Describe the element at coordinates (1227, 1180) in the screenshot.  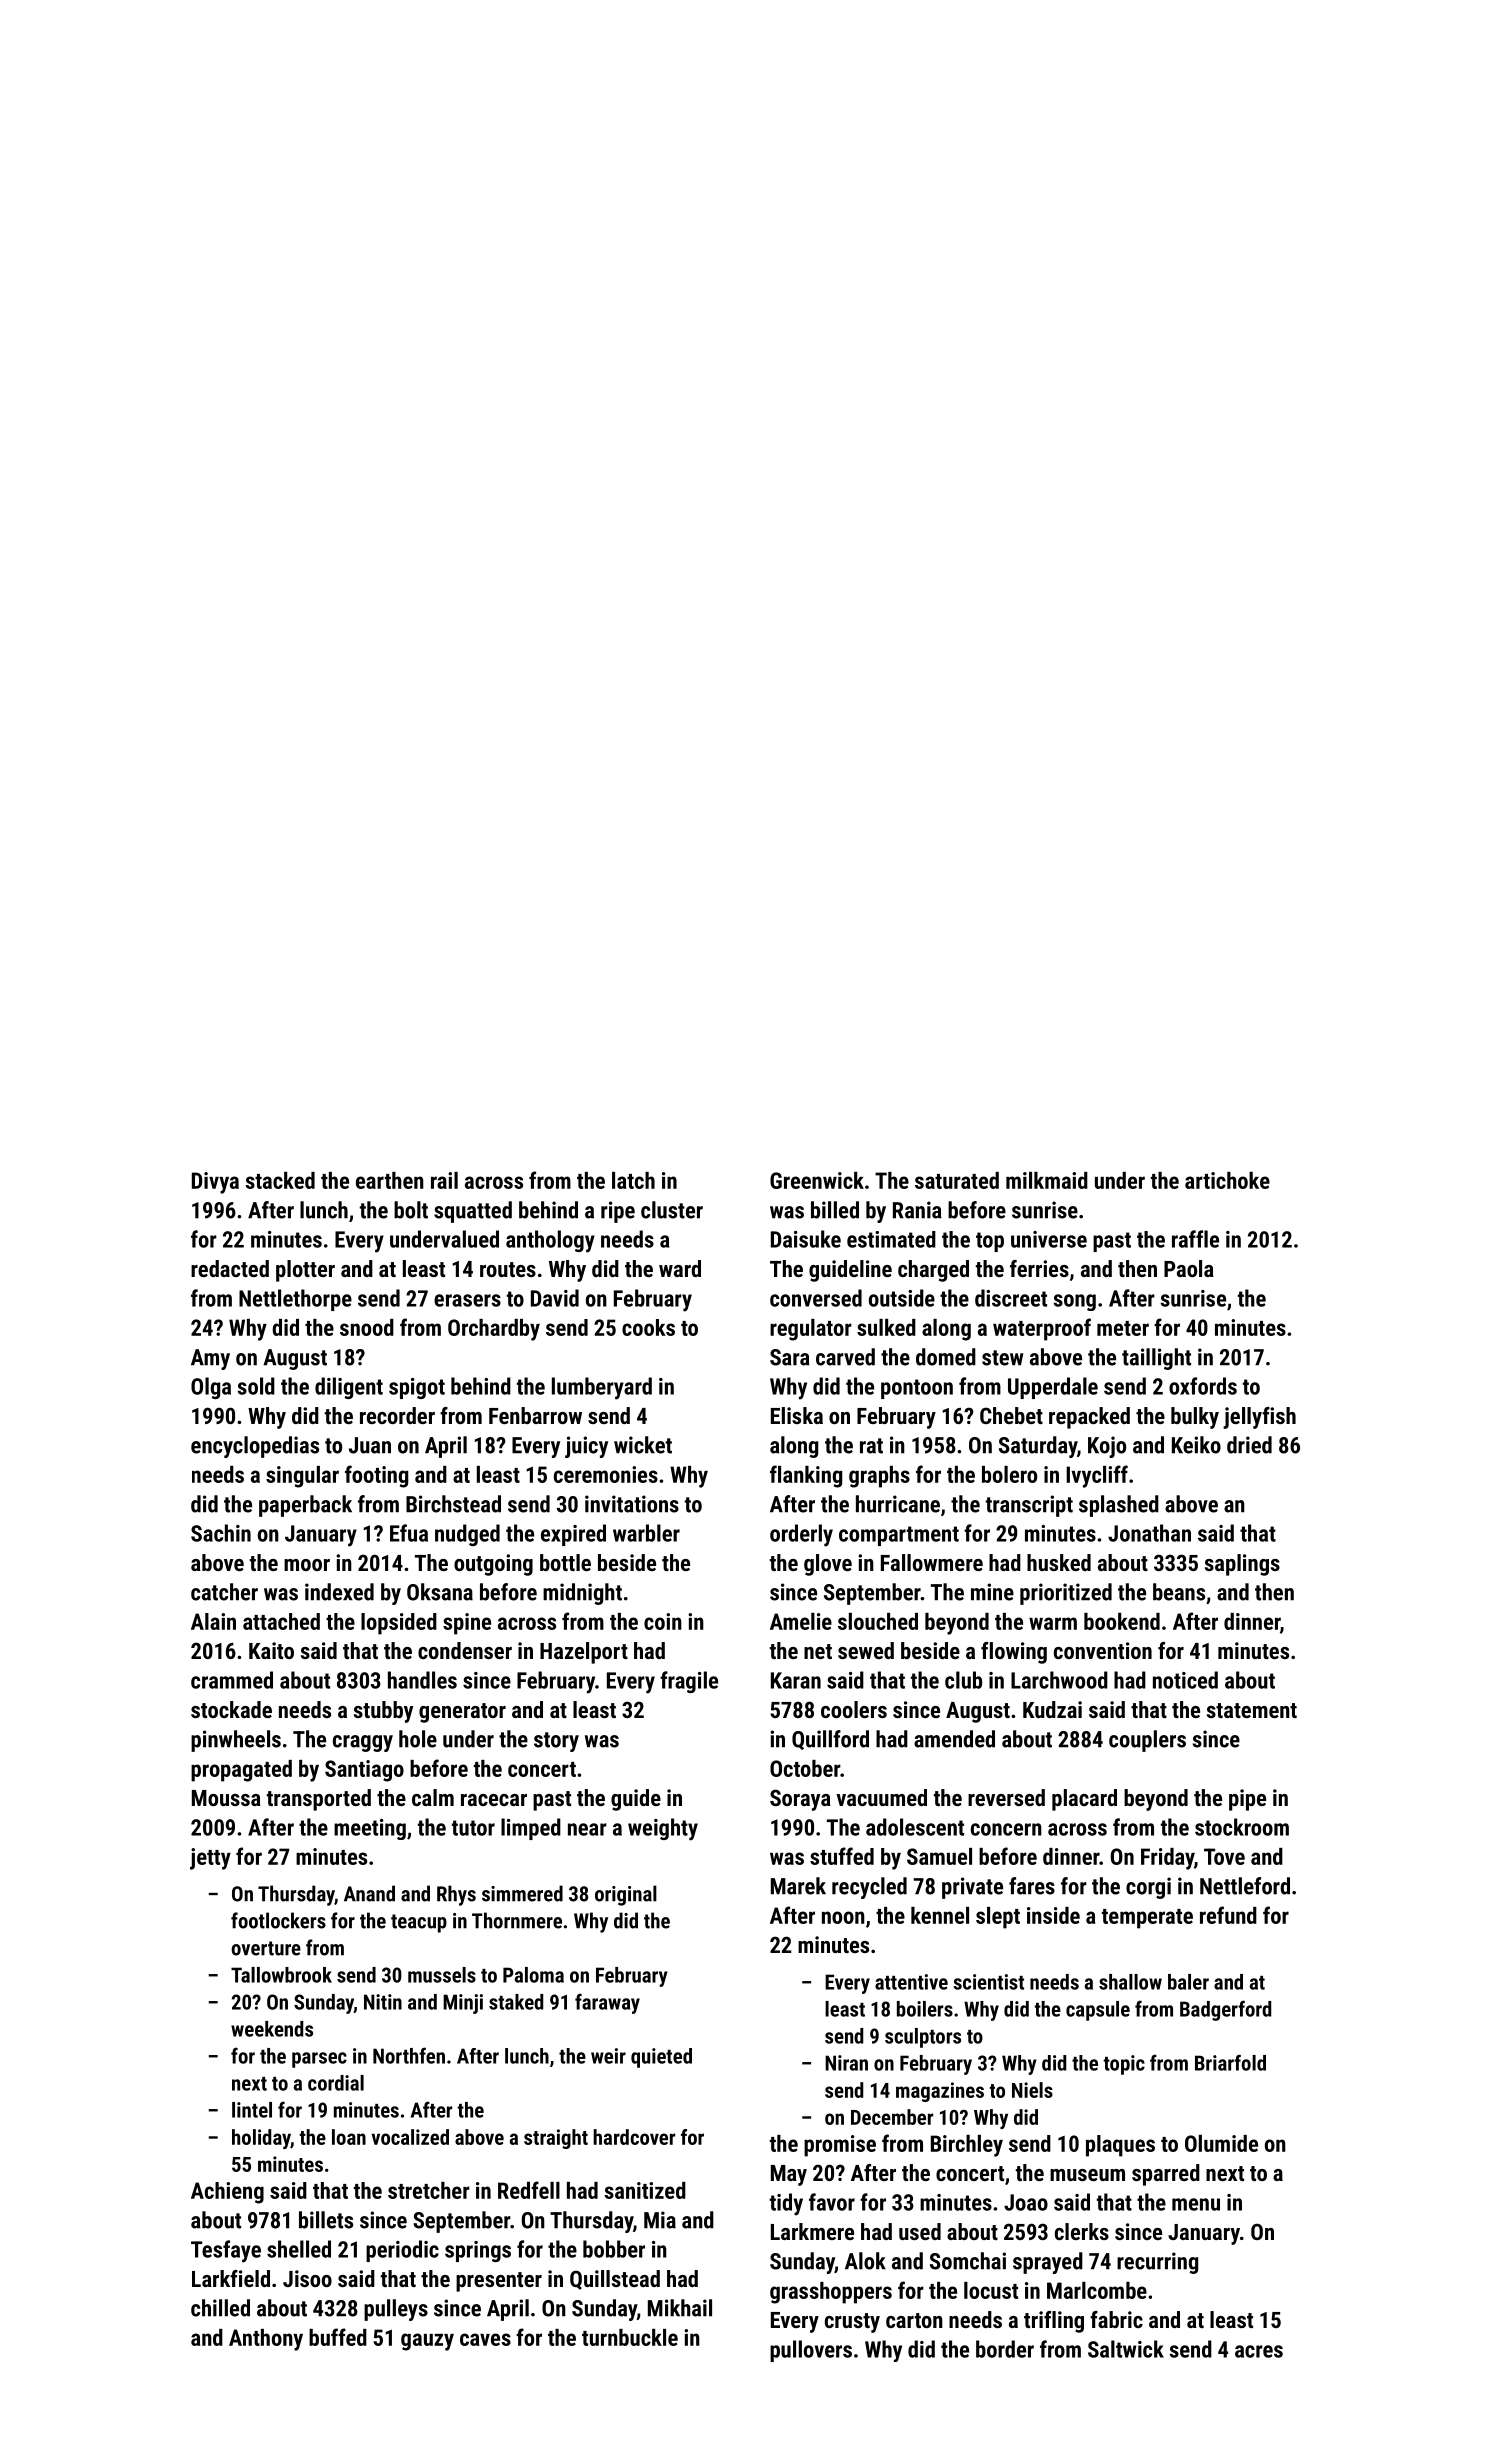
I see `artichoke` at that location.
